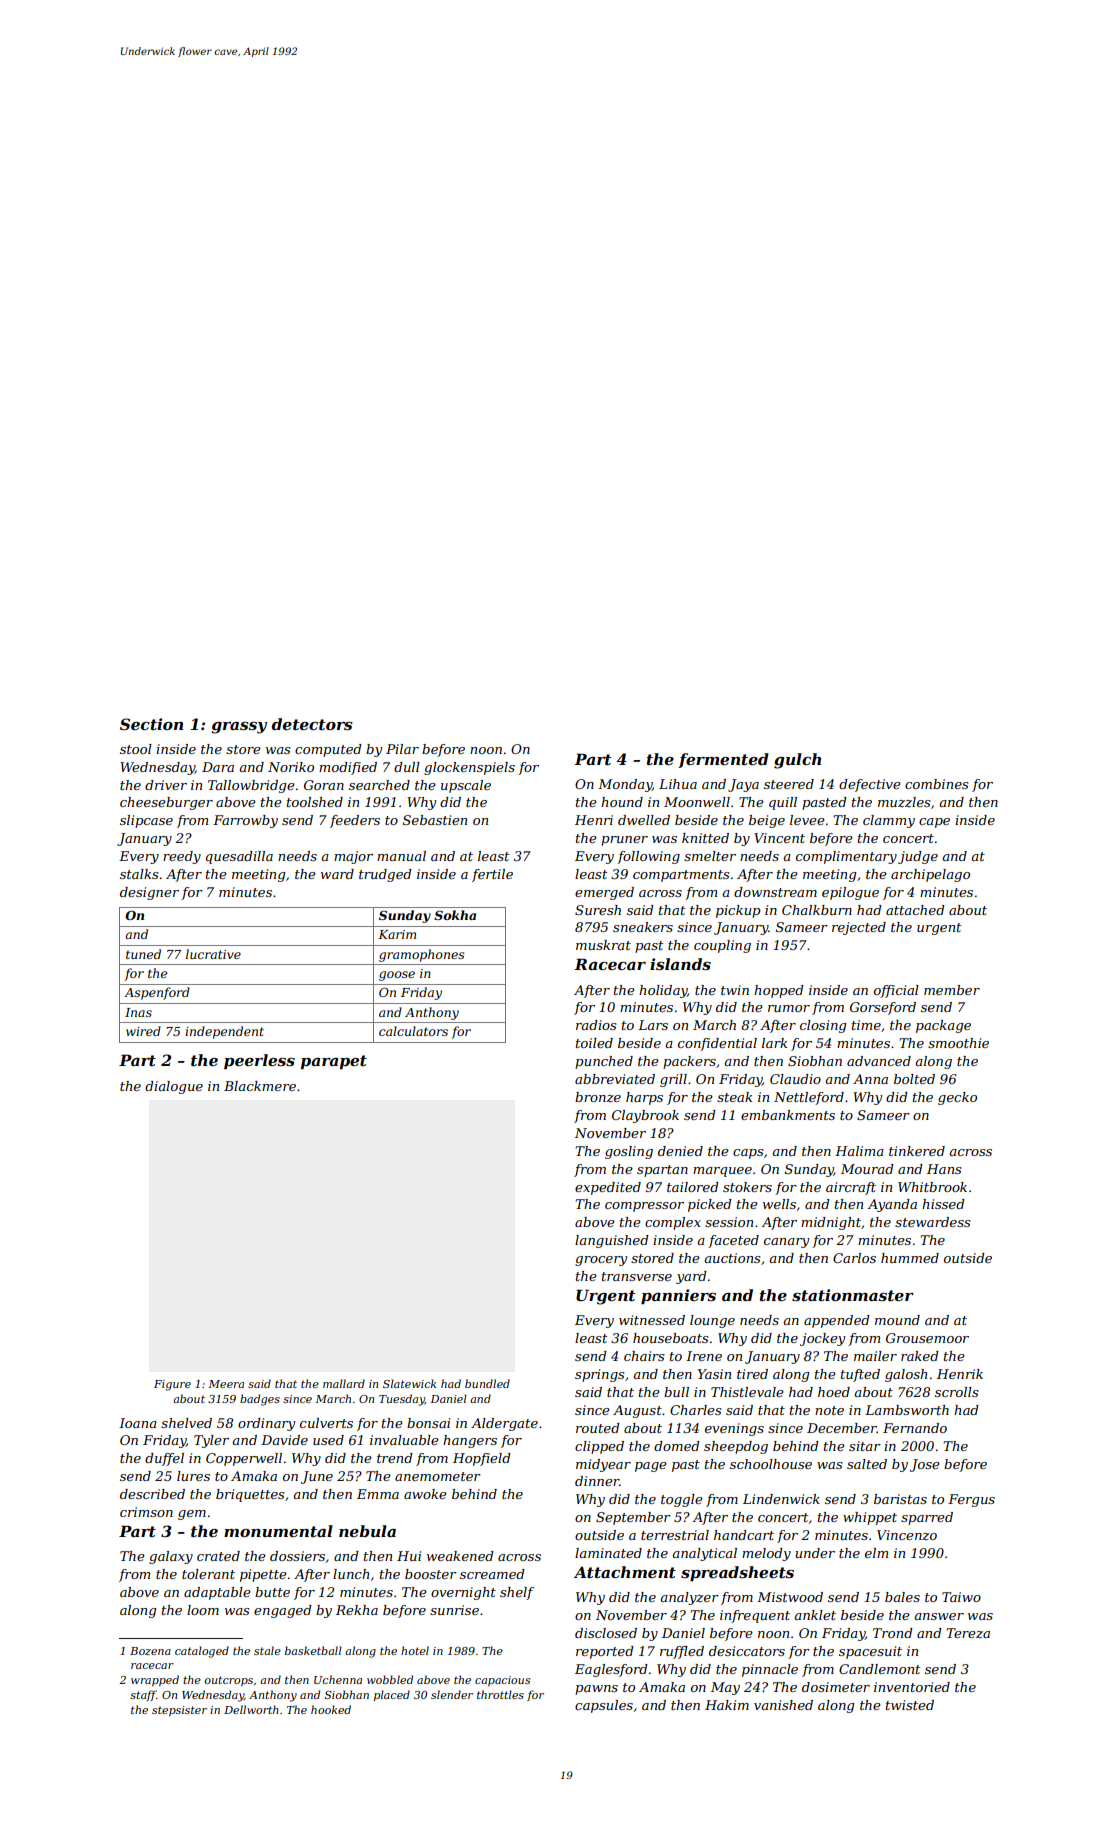 The width and height of the document is (1120, 1844). Describe the element at coordinates (781, 1499) in the document. I see `Lindenwick` at that location.
